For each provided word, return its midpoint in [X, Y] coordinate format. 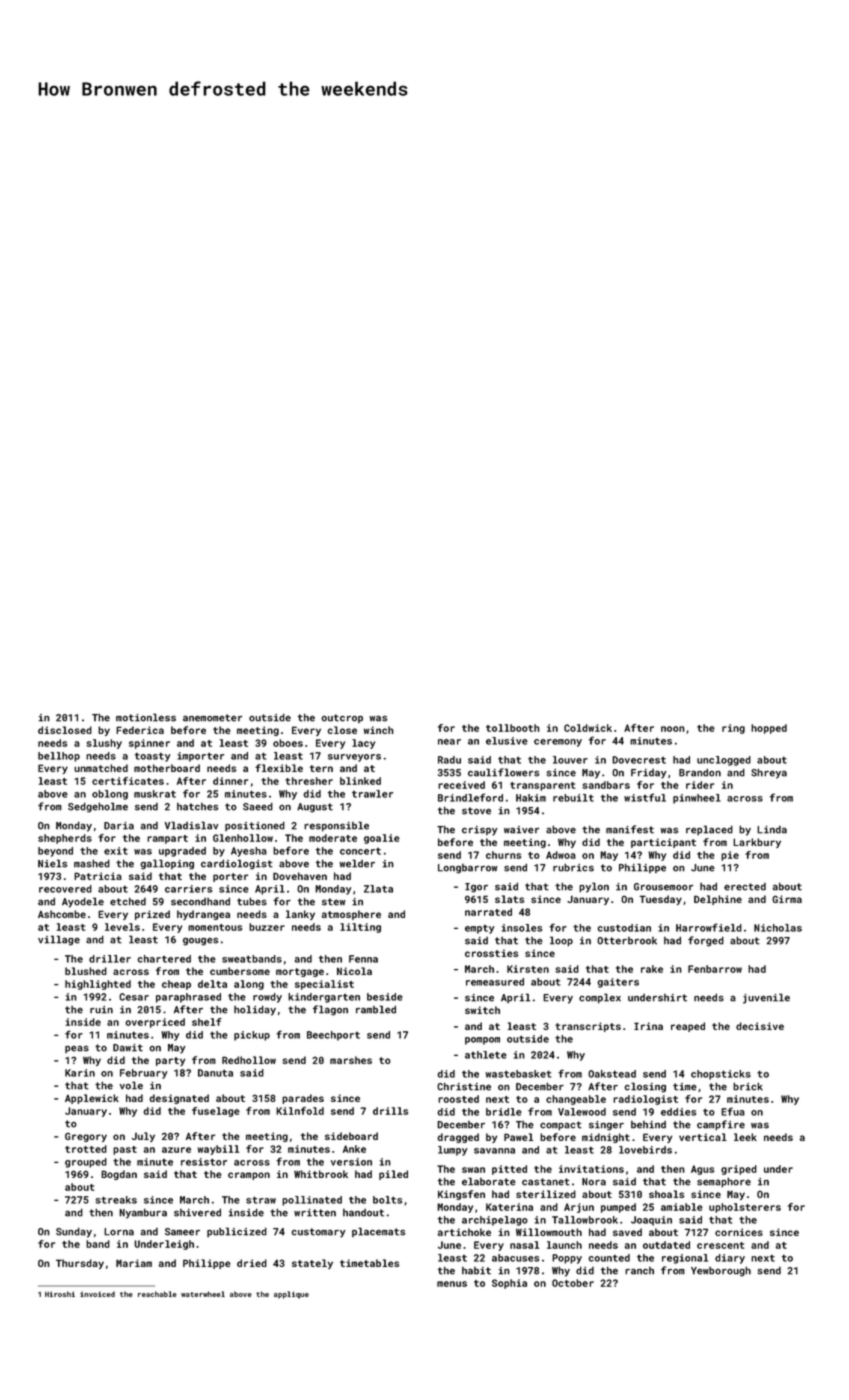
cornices [739, 1232]
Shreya [769, 773]
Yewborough [721, 1271]
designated [179, 1099]
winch [378, 730]
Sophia [509, 1284]
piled [393, 1175]
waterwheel [203, 1294]
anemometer [212, 718]
